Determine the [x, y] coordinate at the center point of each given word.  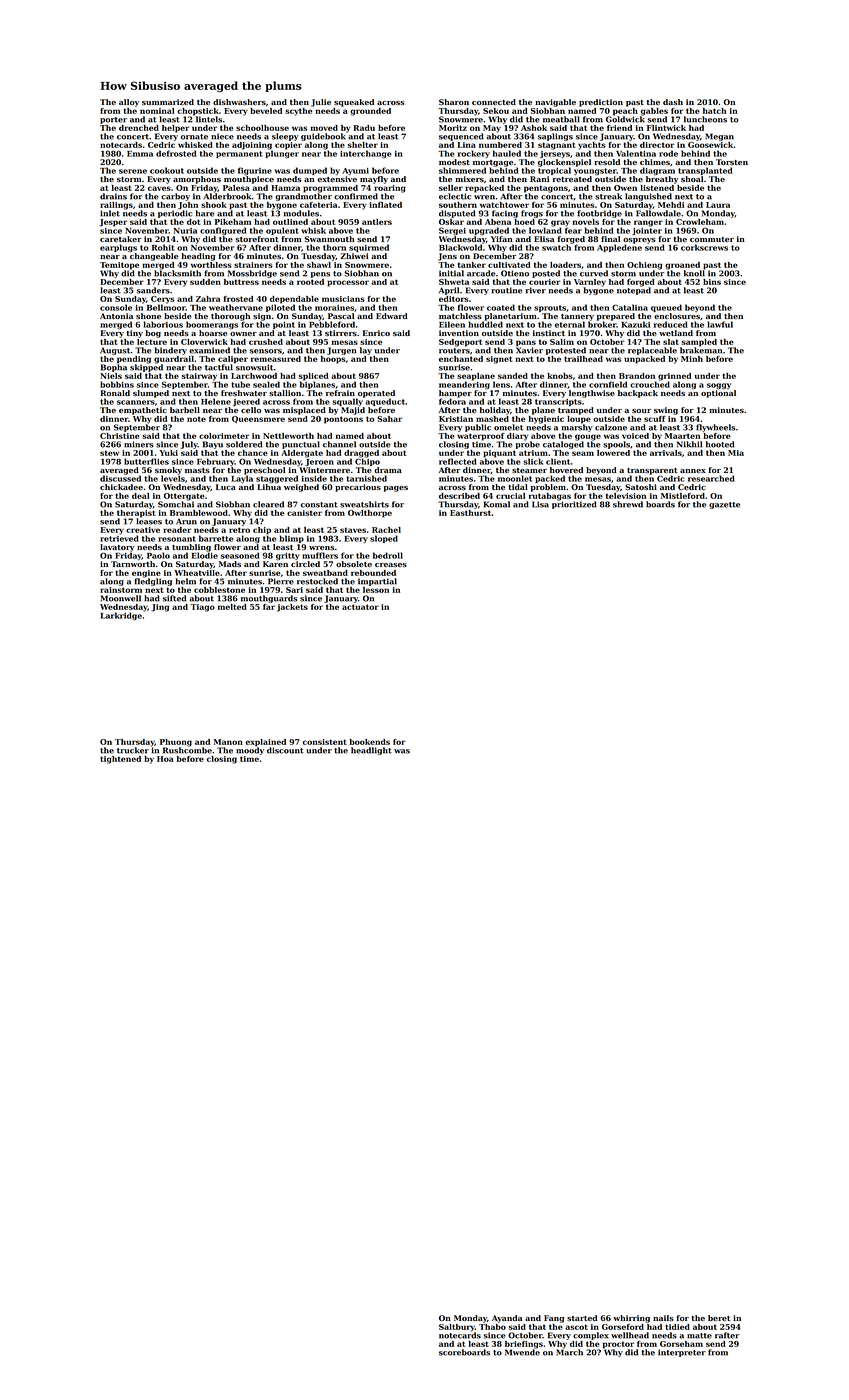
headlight [371, 751]
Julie [321, 103]
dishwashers [239, 102]
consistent [325, 742]
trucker [133, 750]
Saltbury [457, 1328]
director [657, 145]
